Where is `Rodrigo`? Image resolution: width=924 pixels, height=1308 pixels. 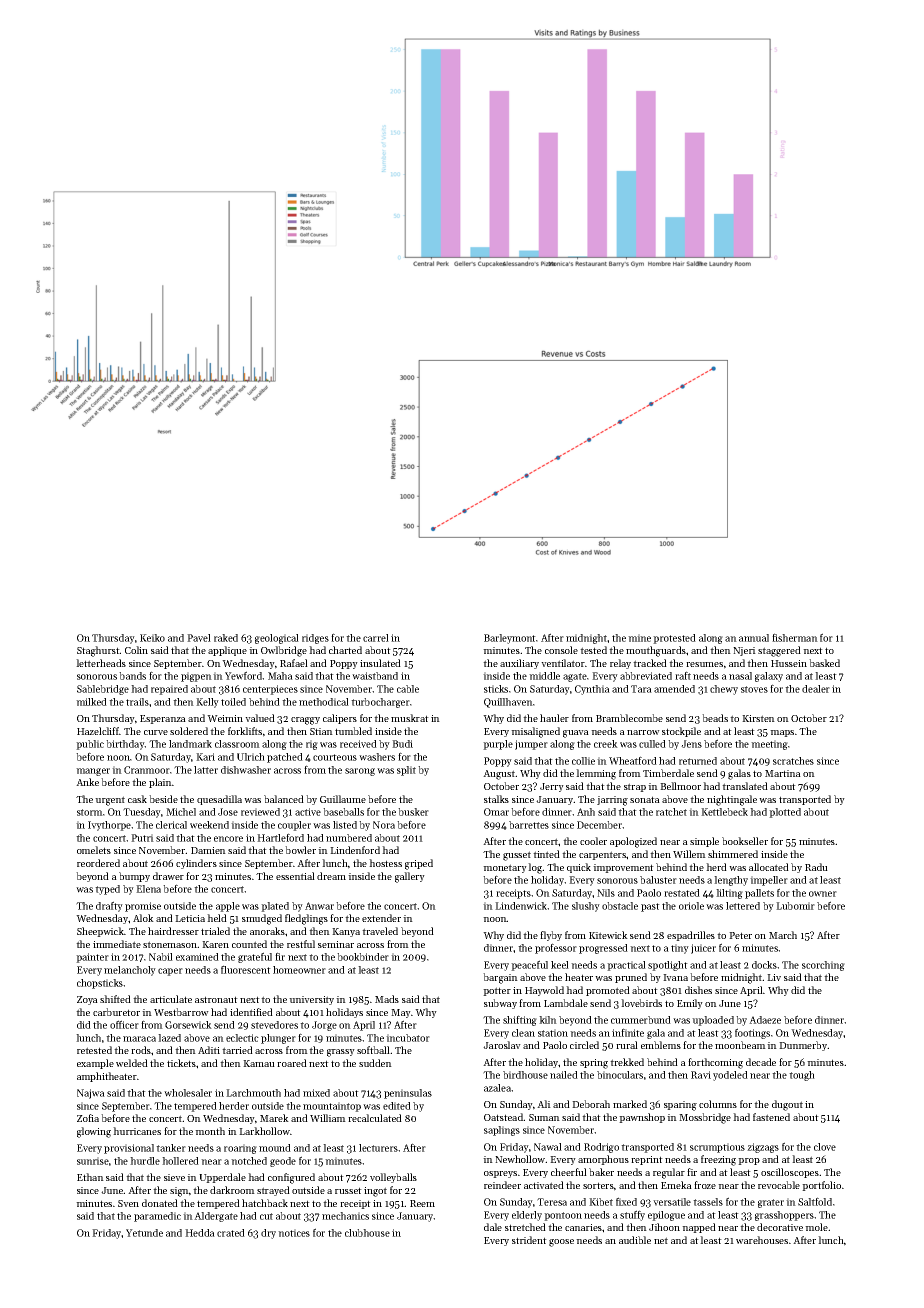
Rodrigo is located at coordinates (601, 1148).
